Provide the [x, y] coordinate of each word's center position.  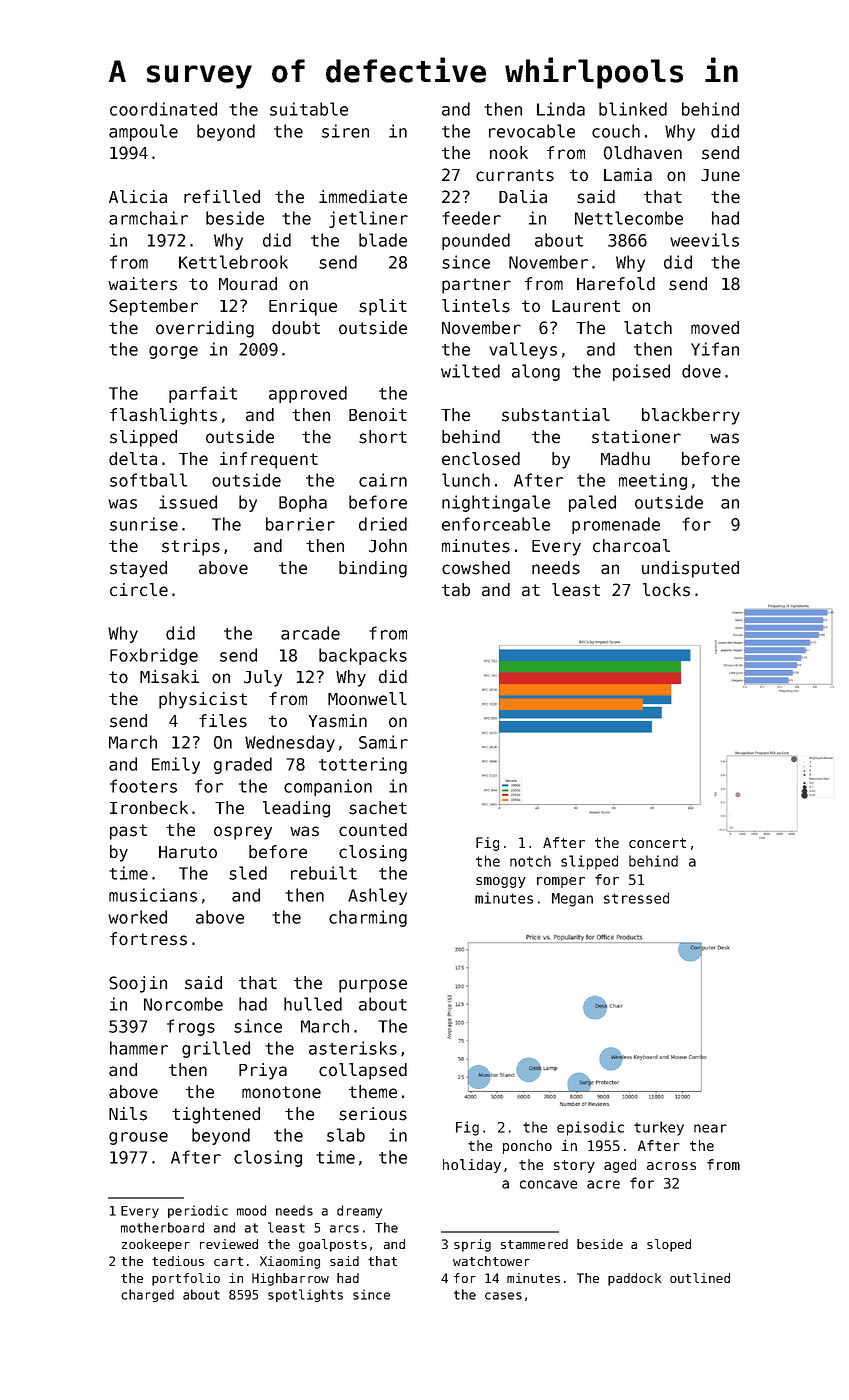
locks [666, 590]
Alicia [138, 197]
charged [147, 1295]
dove [701, 371]
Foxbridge [154, 656]
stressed [636, 898]
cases [503, 1296]
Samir [383, 742]
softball [148, 480]
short [383, 437]
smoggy [501, 882]
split [383, 307]
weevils [704, 240]
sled [248, 873]
